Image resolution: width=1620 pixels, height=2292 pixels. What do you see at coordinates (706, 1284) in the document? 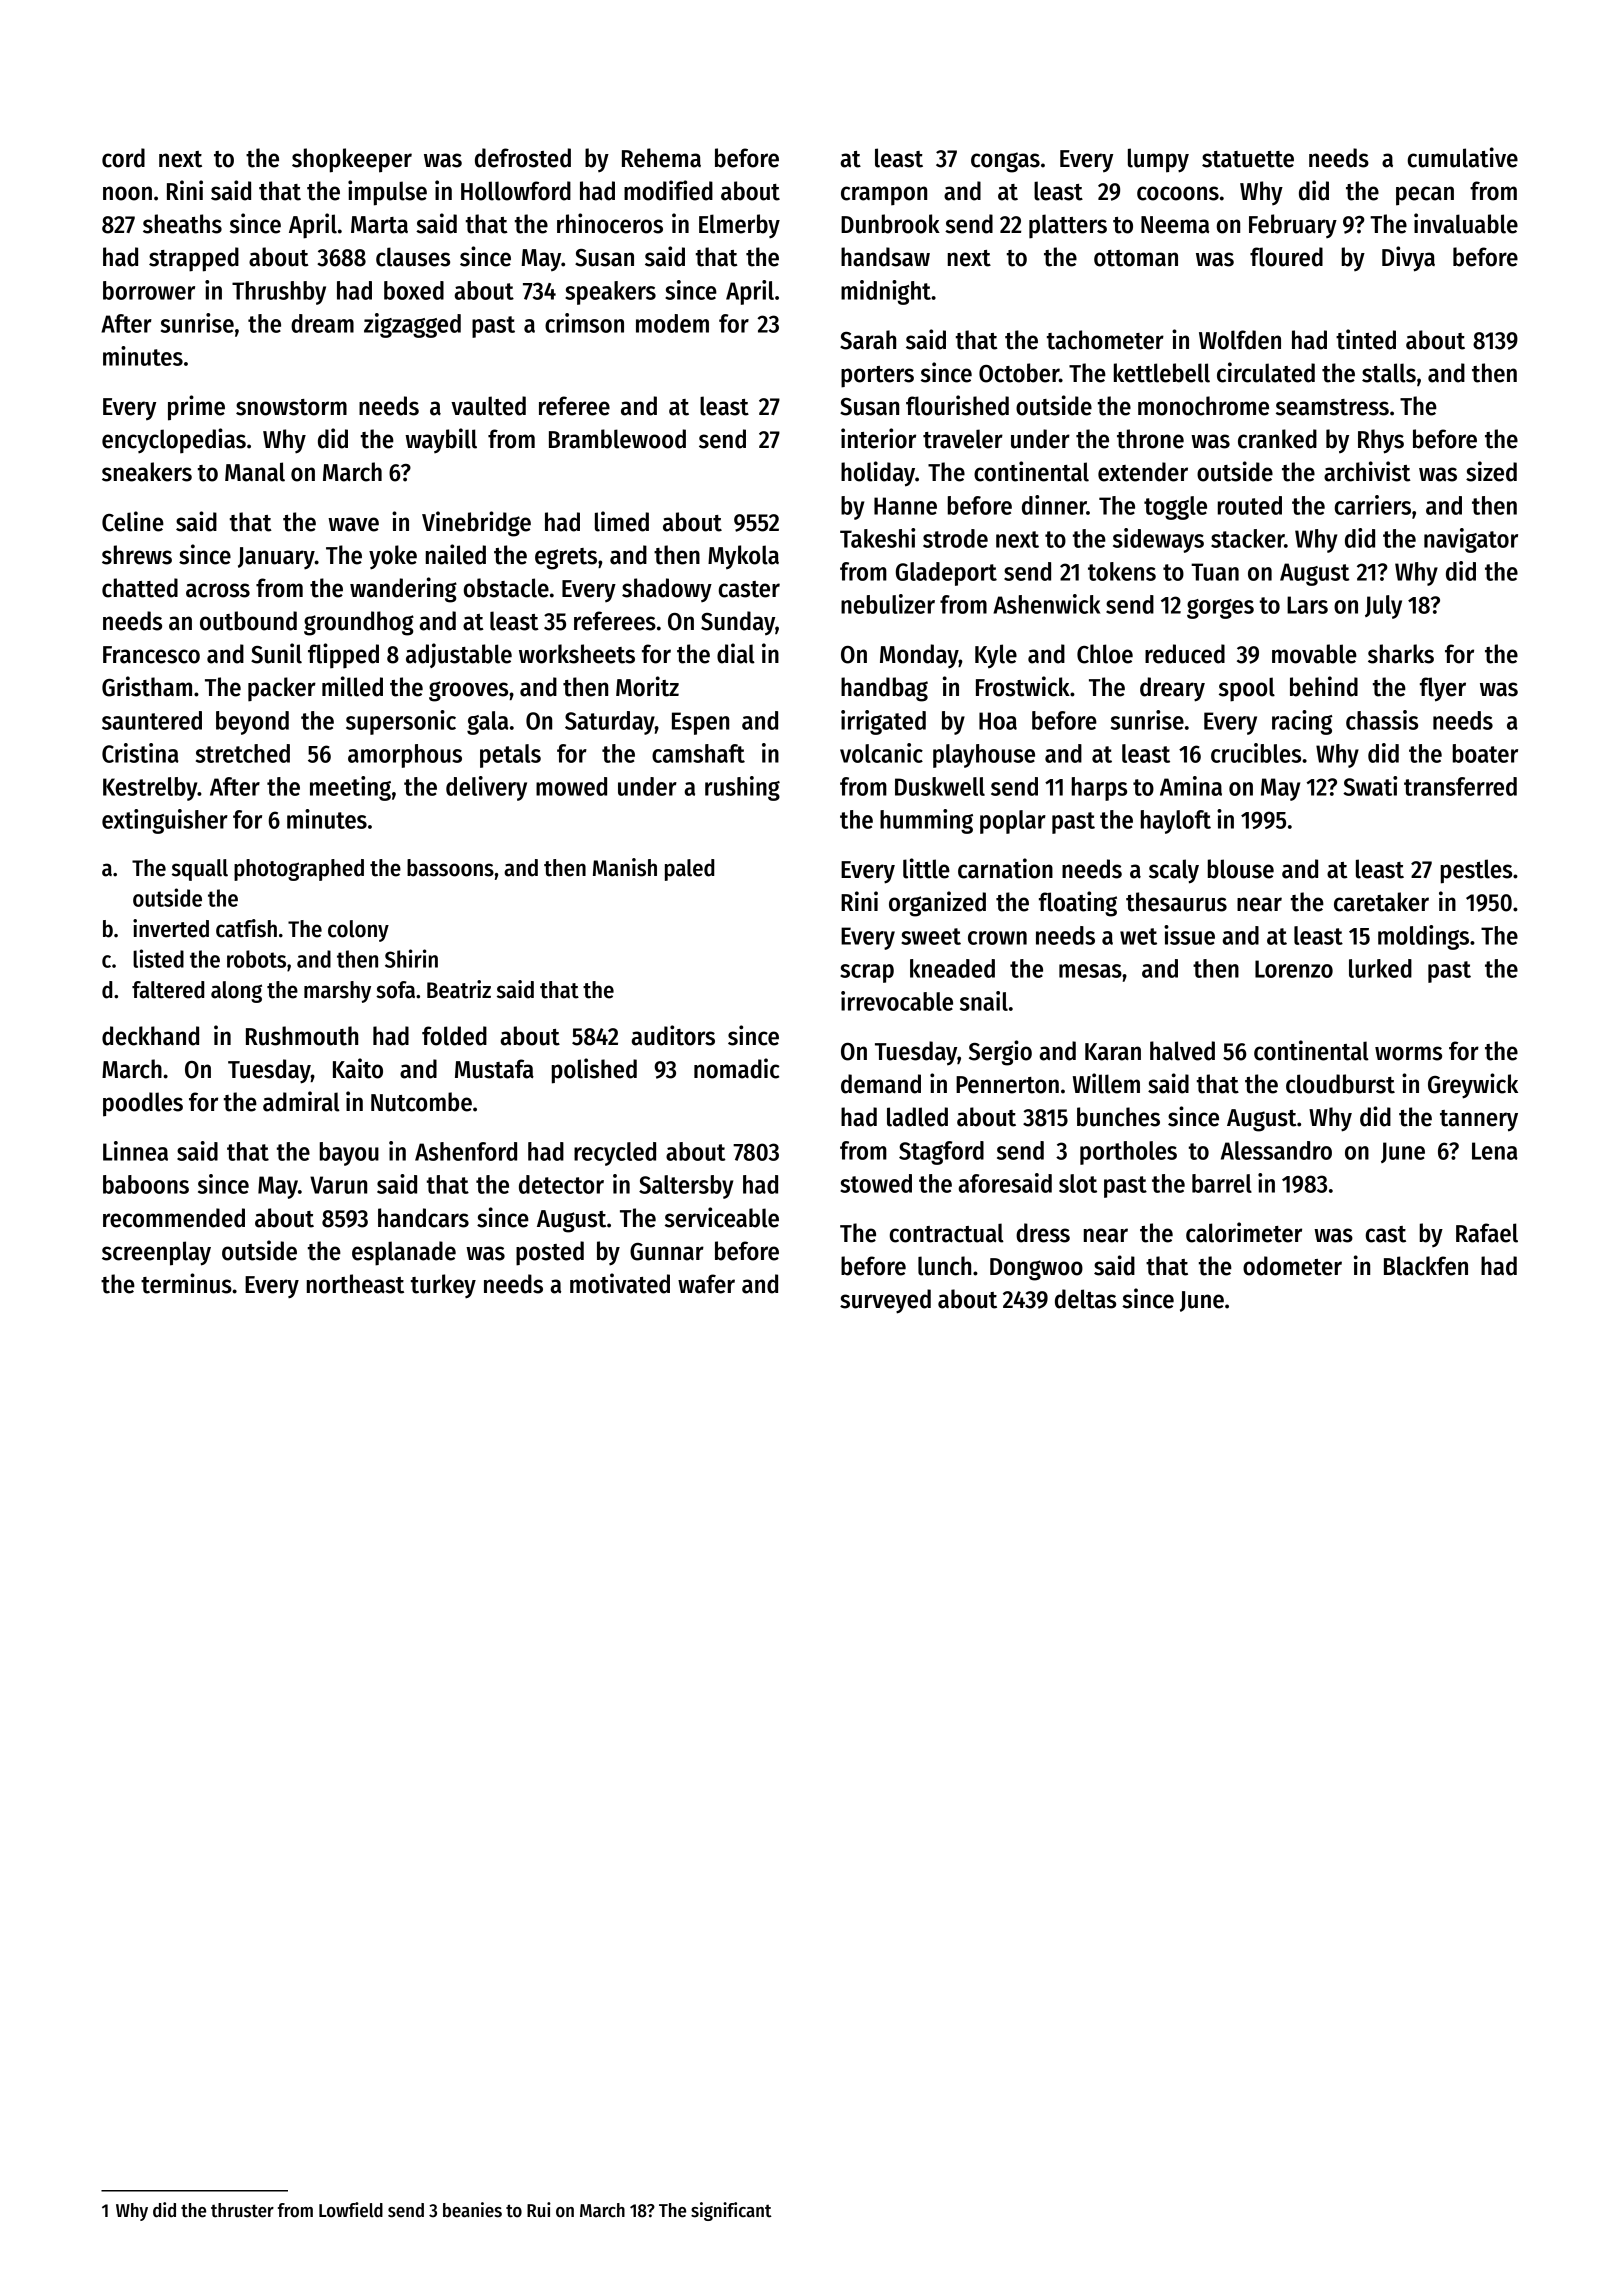
I see `wafer` at bounding box center [706, 1284].
